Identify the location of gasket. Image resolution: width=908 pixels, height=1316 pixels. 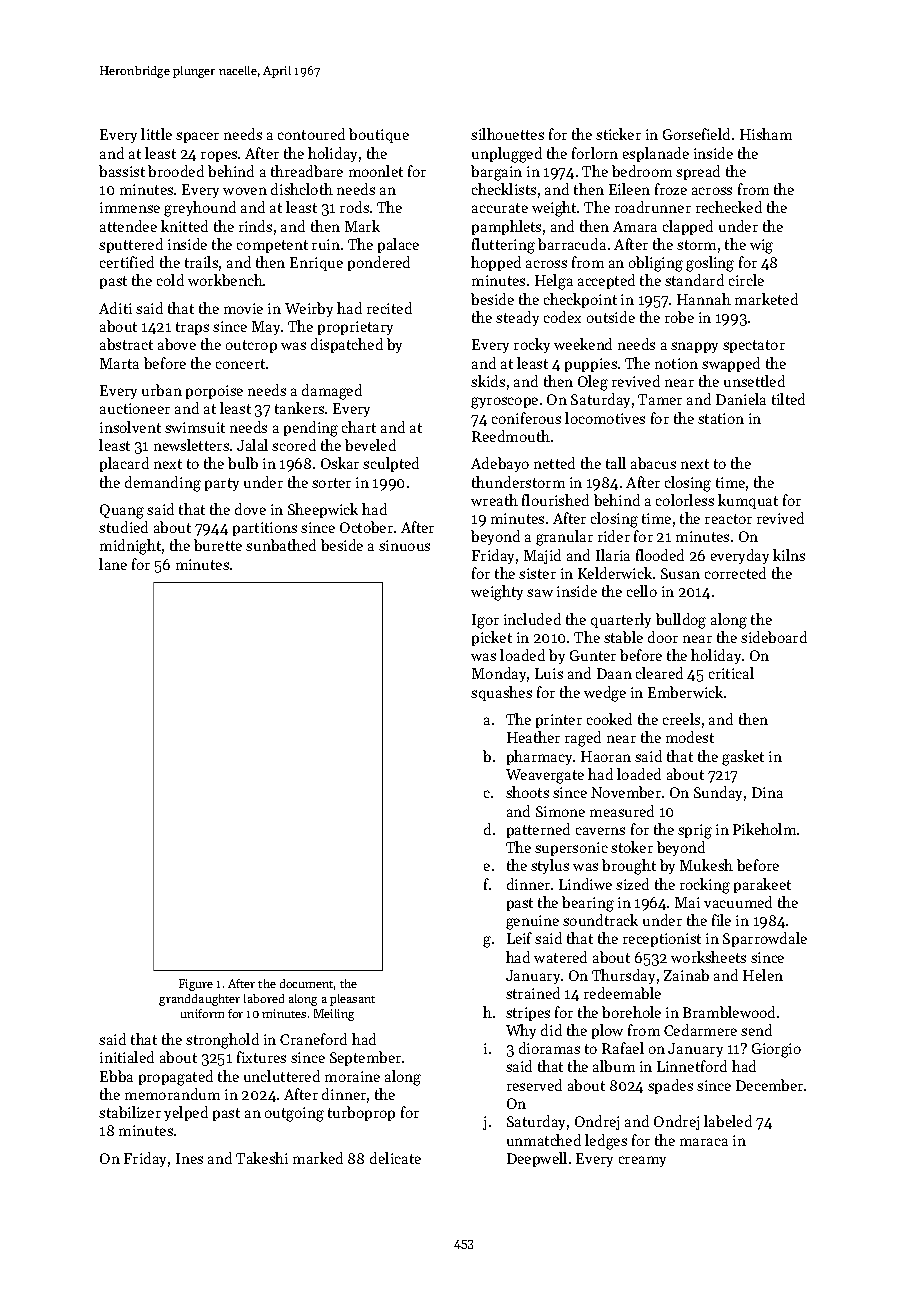
(743, 758).
